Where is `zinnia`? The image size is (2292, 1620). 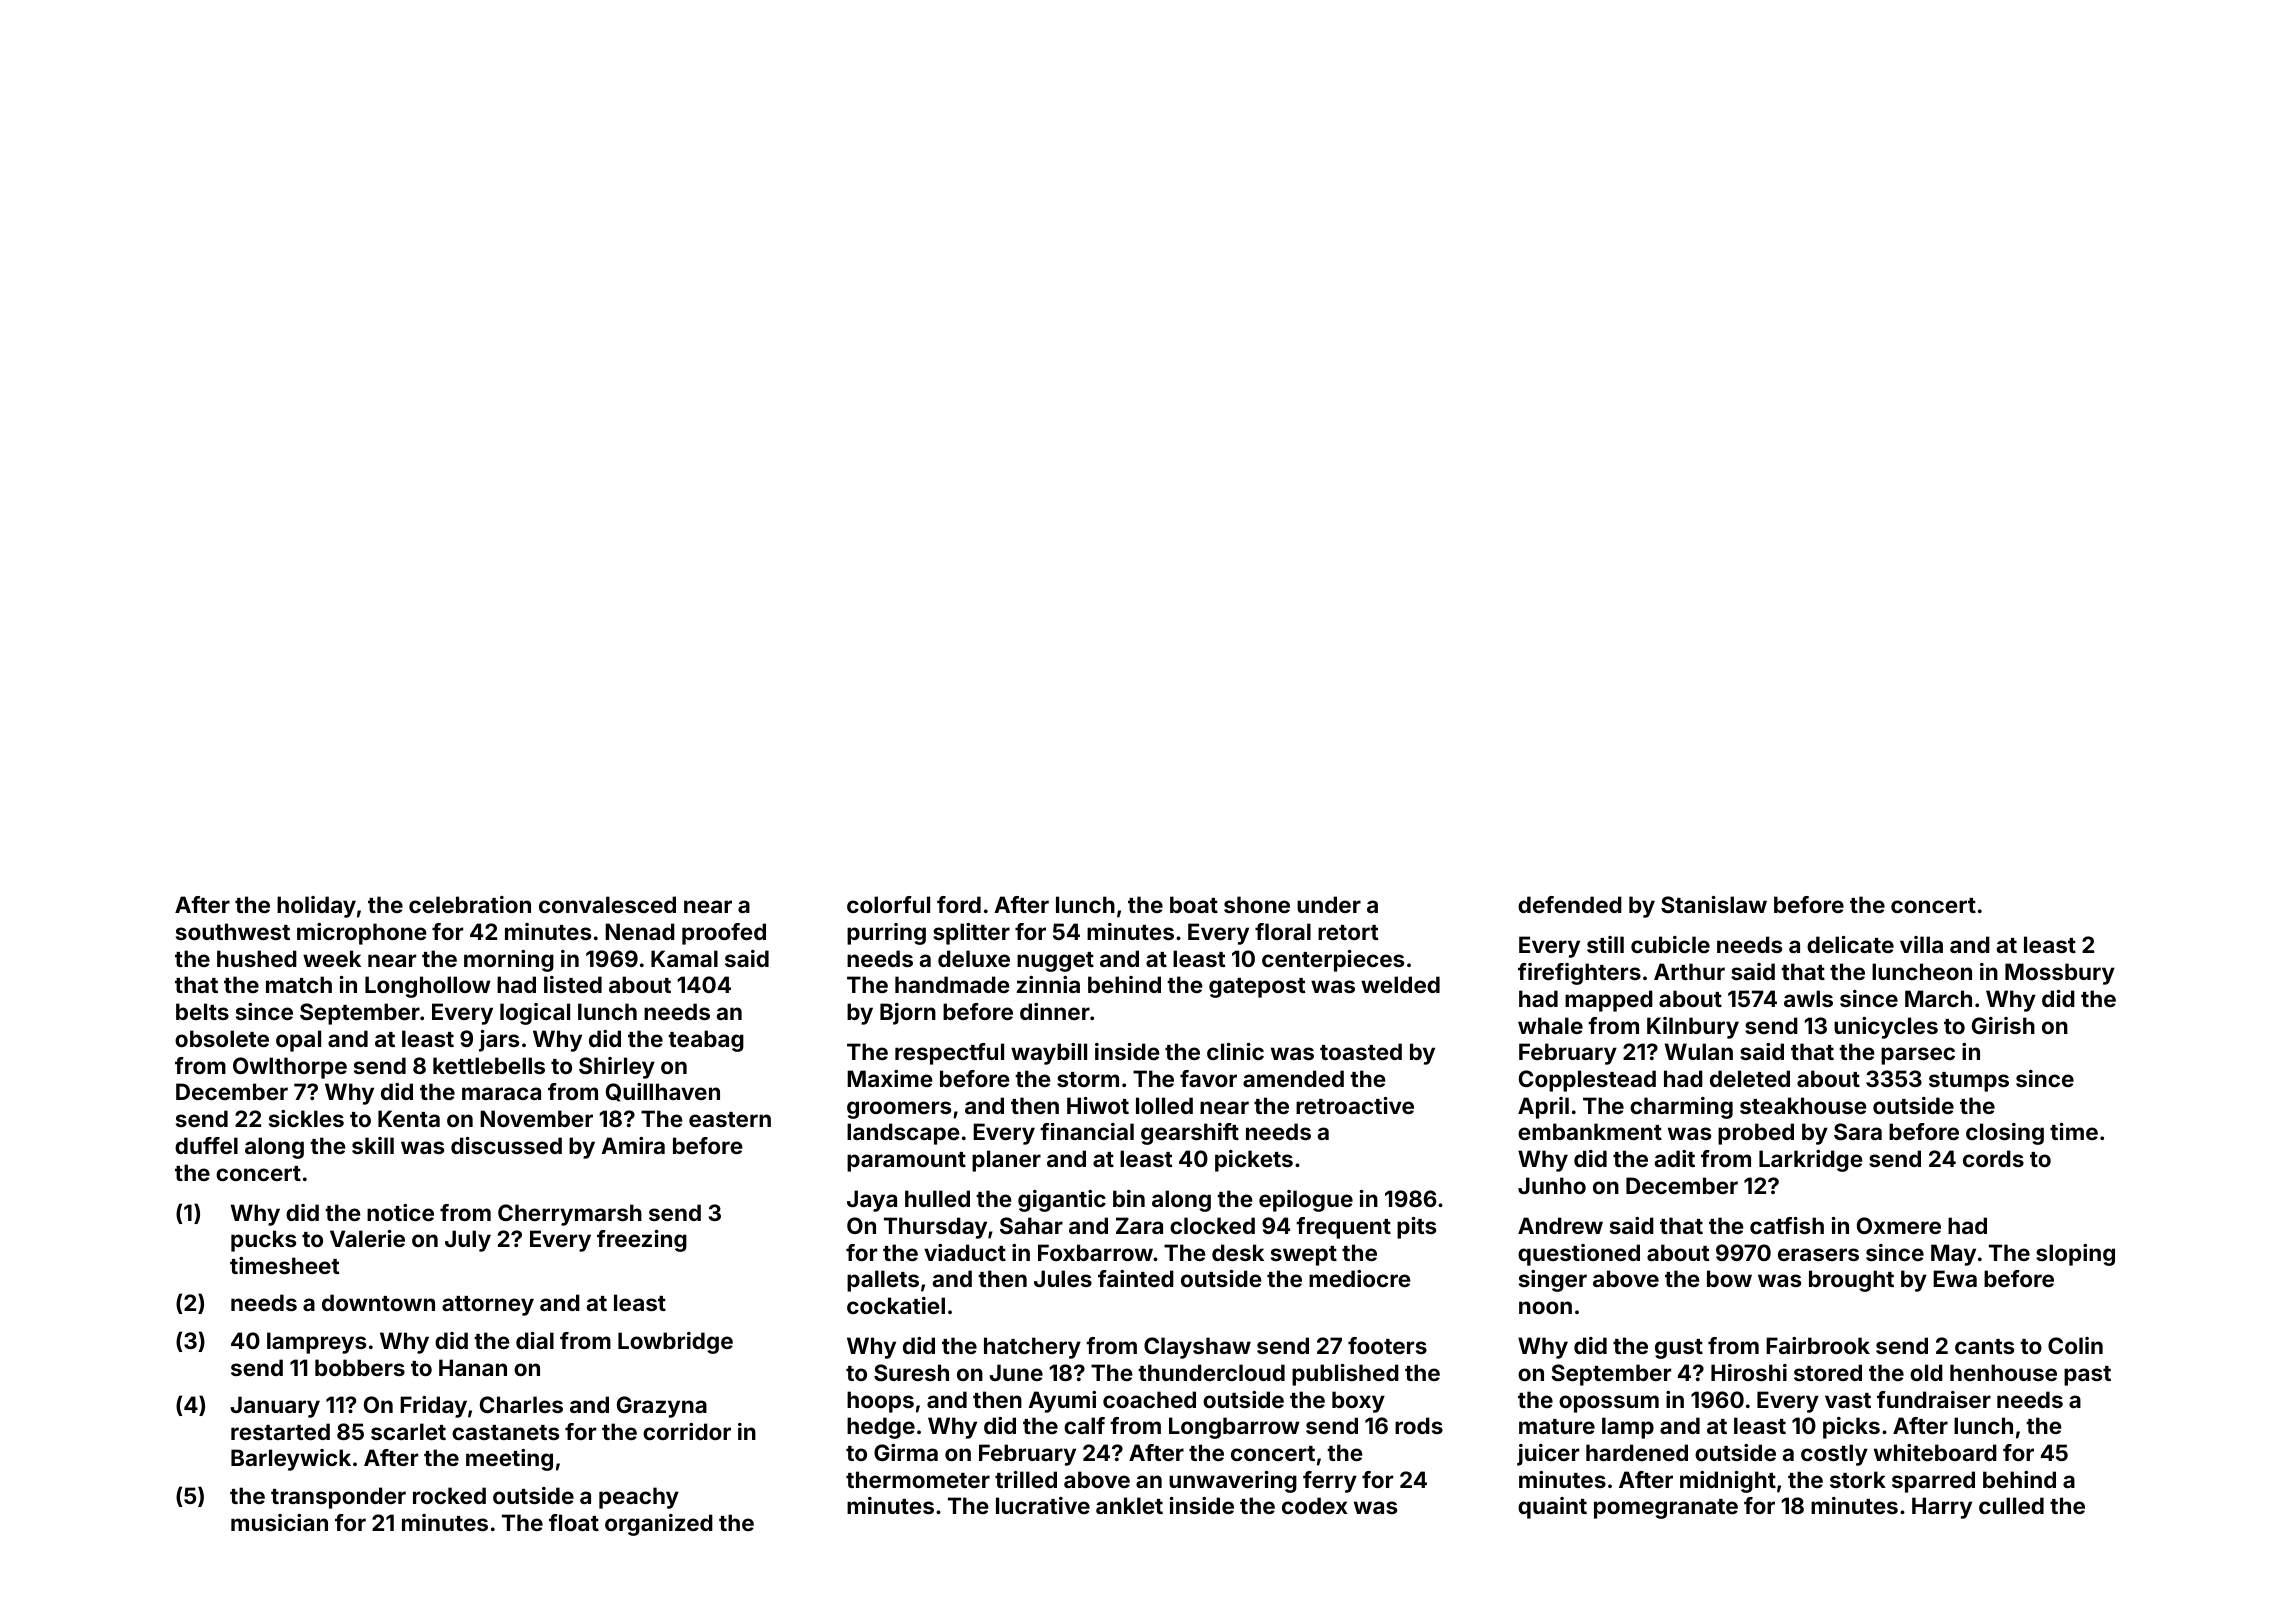 zinnia is located at coordinates (1048, 984).
